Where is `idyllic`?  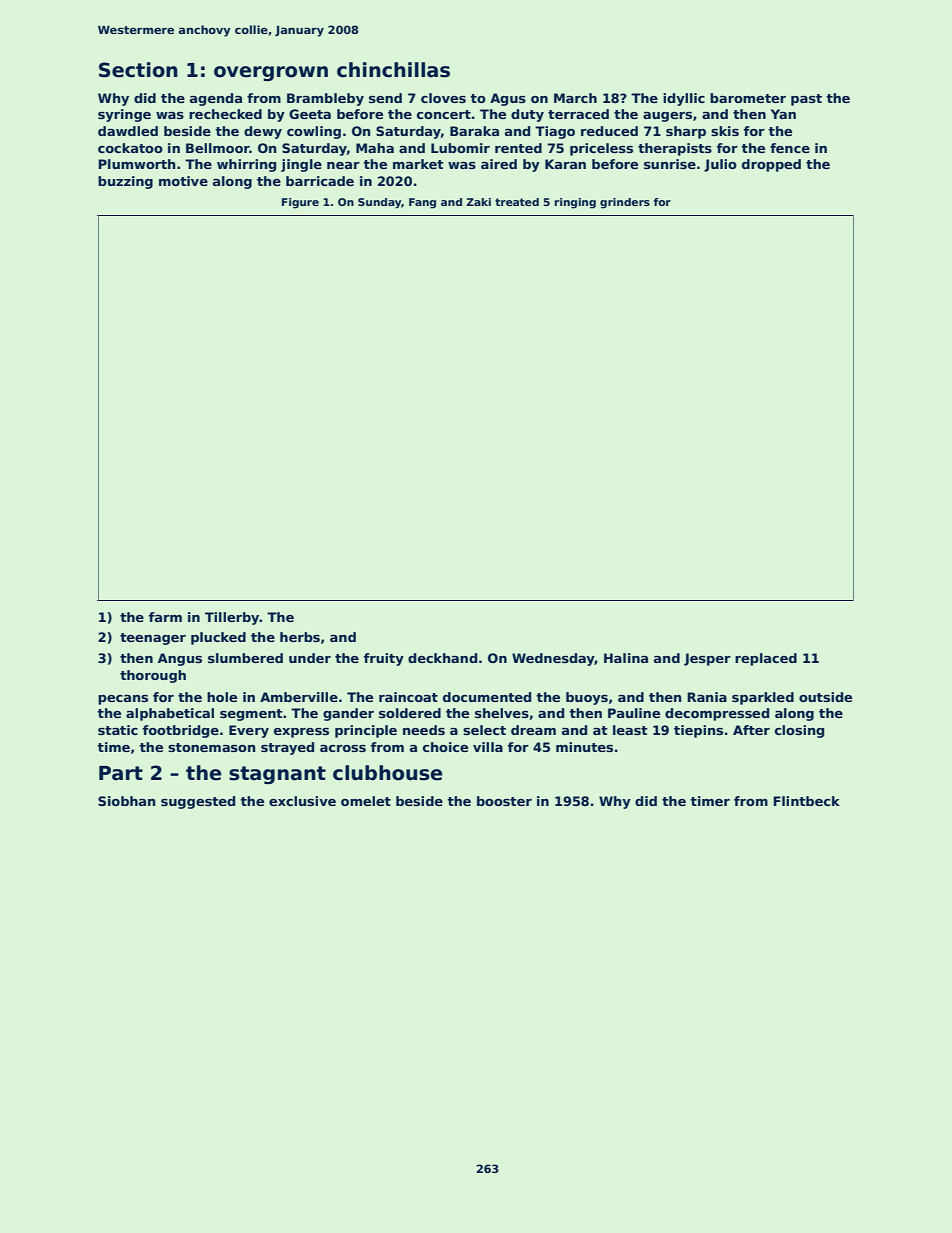
idyllic is located at coordinates (684, 99).
